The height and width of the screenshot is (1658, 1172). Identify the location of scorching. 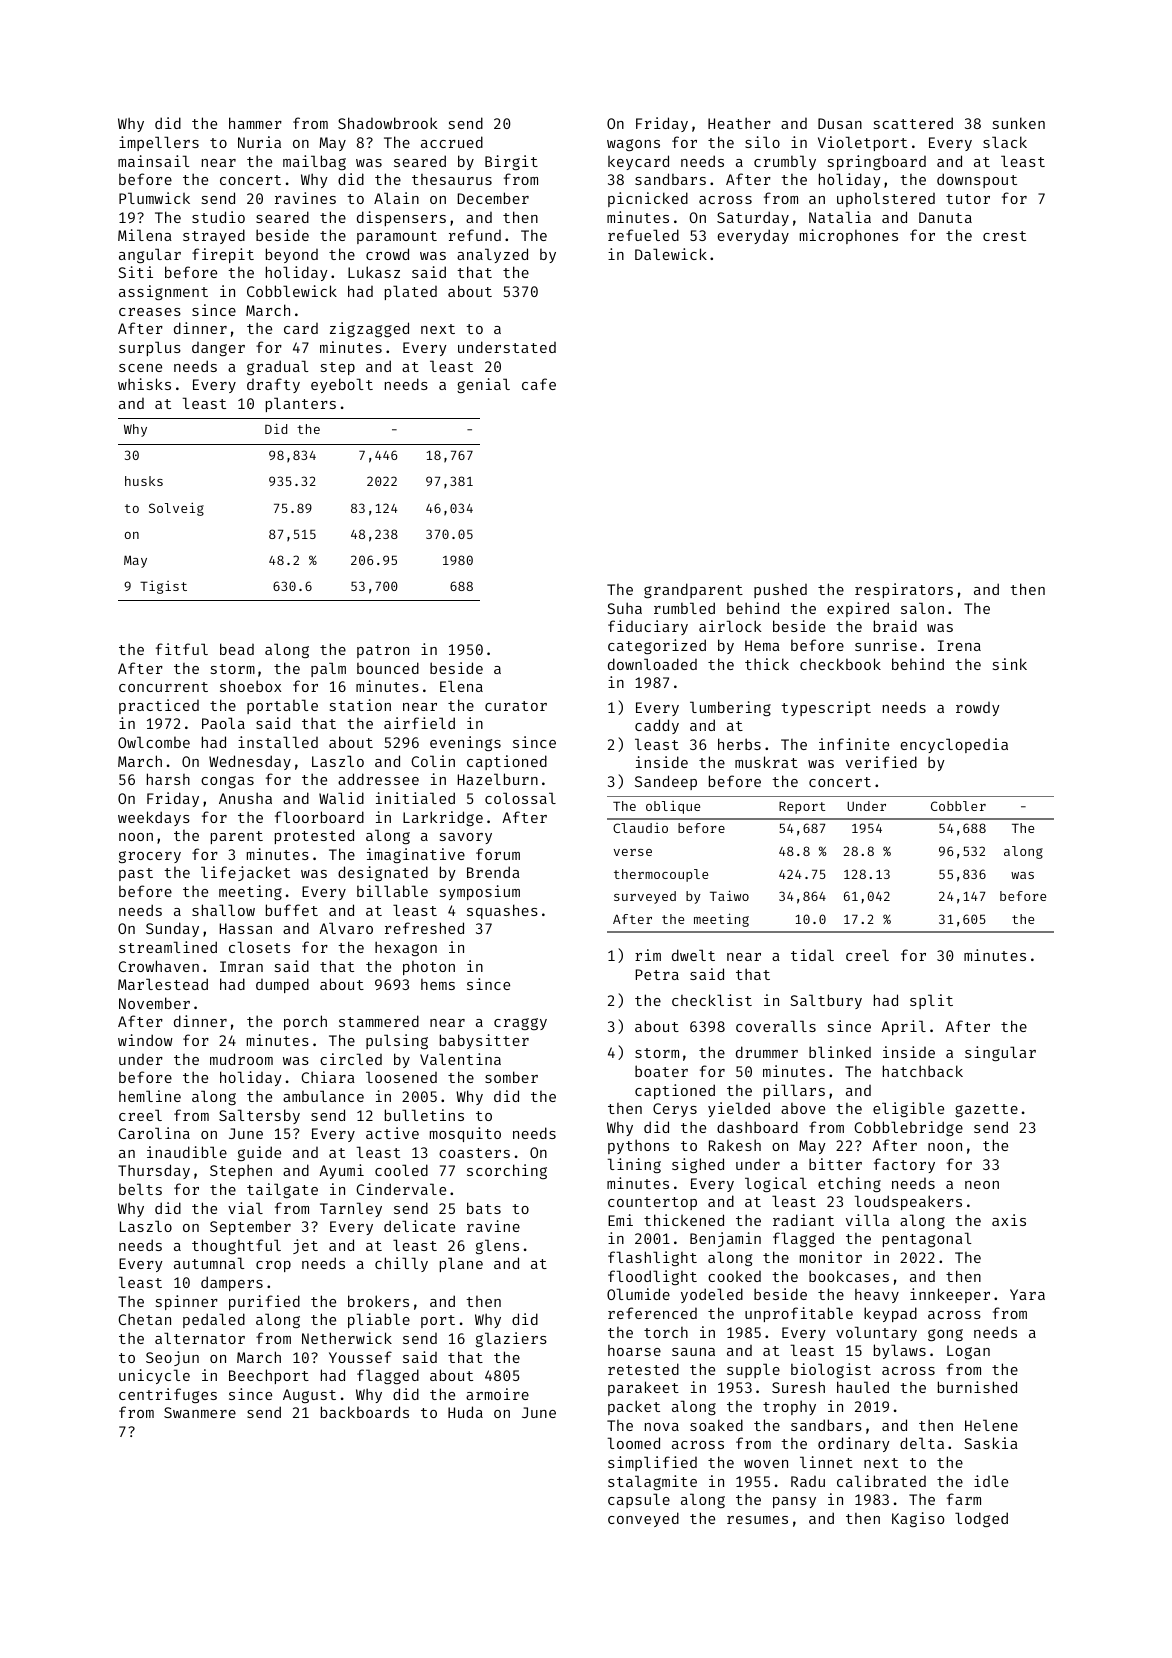
(507, 1171).
